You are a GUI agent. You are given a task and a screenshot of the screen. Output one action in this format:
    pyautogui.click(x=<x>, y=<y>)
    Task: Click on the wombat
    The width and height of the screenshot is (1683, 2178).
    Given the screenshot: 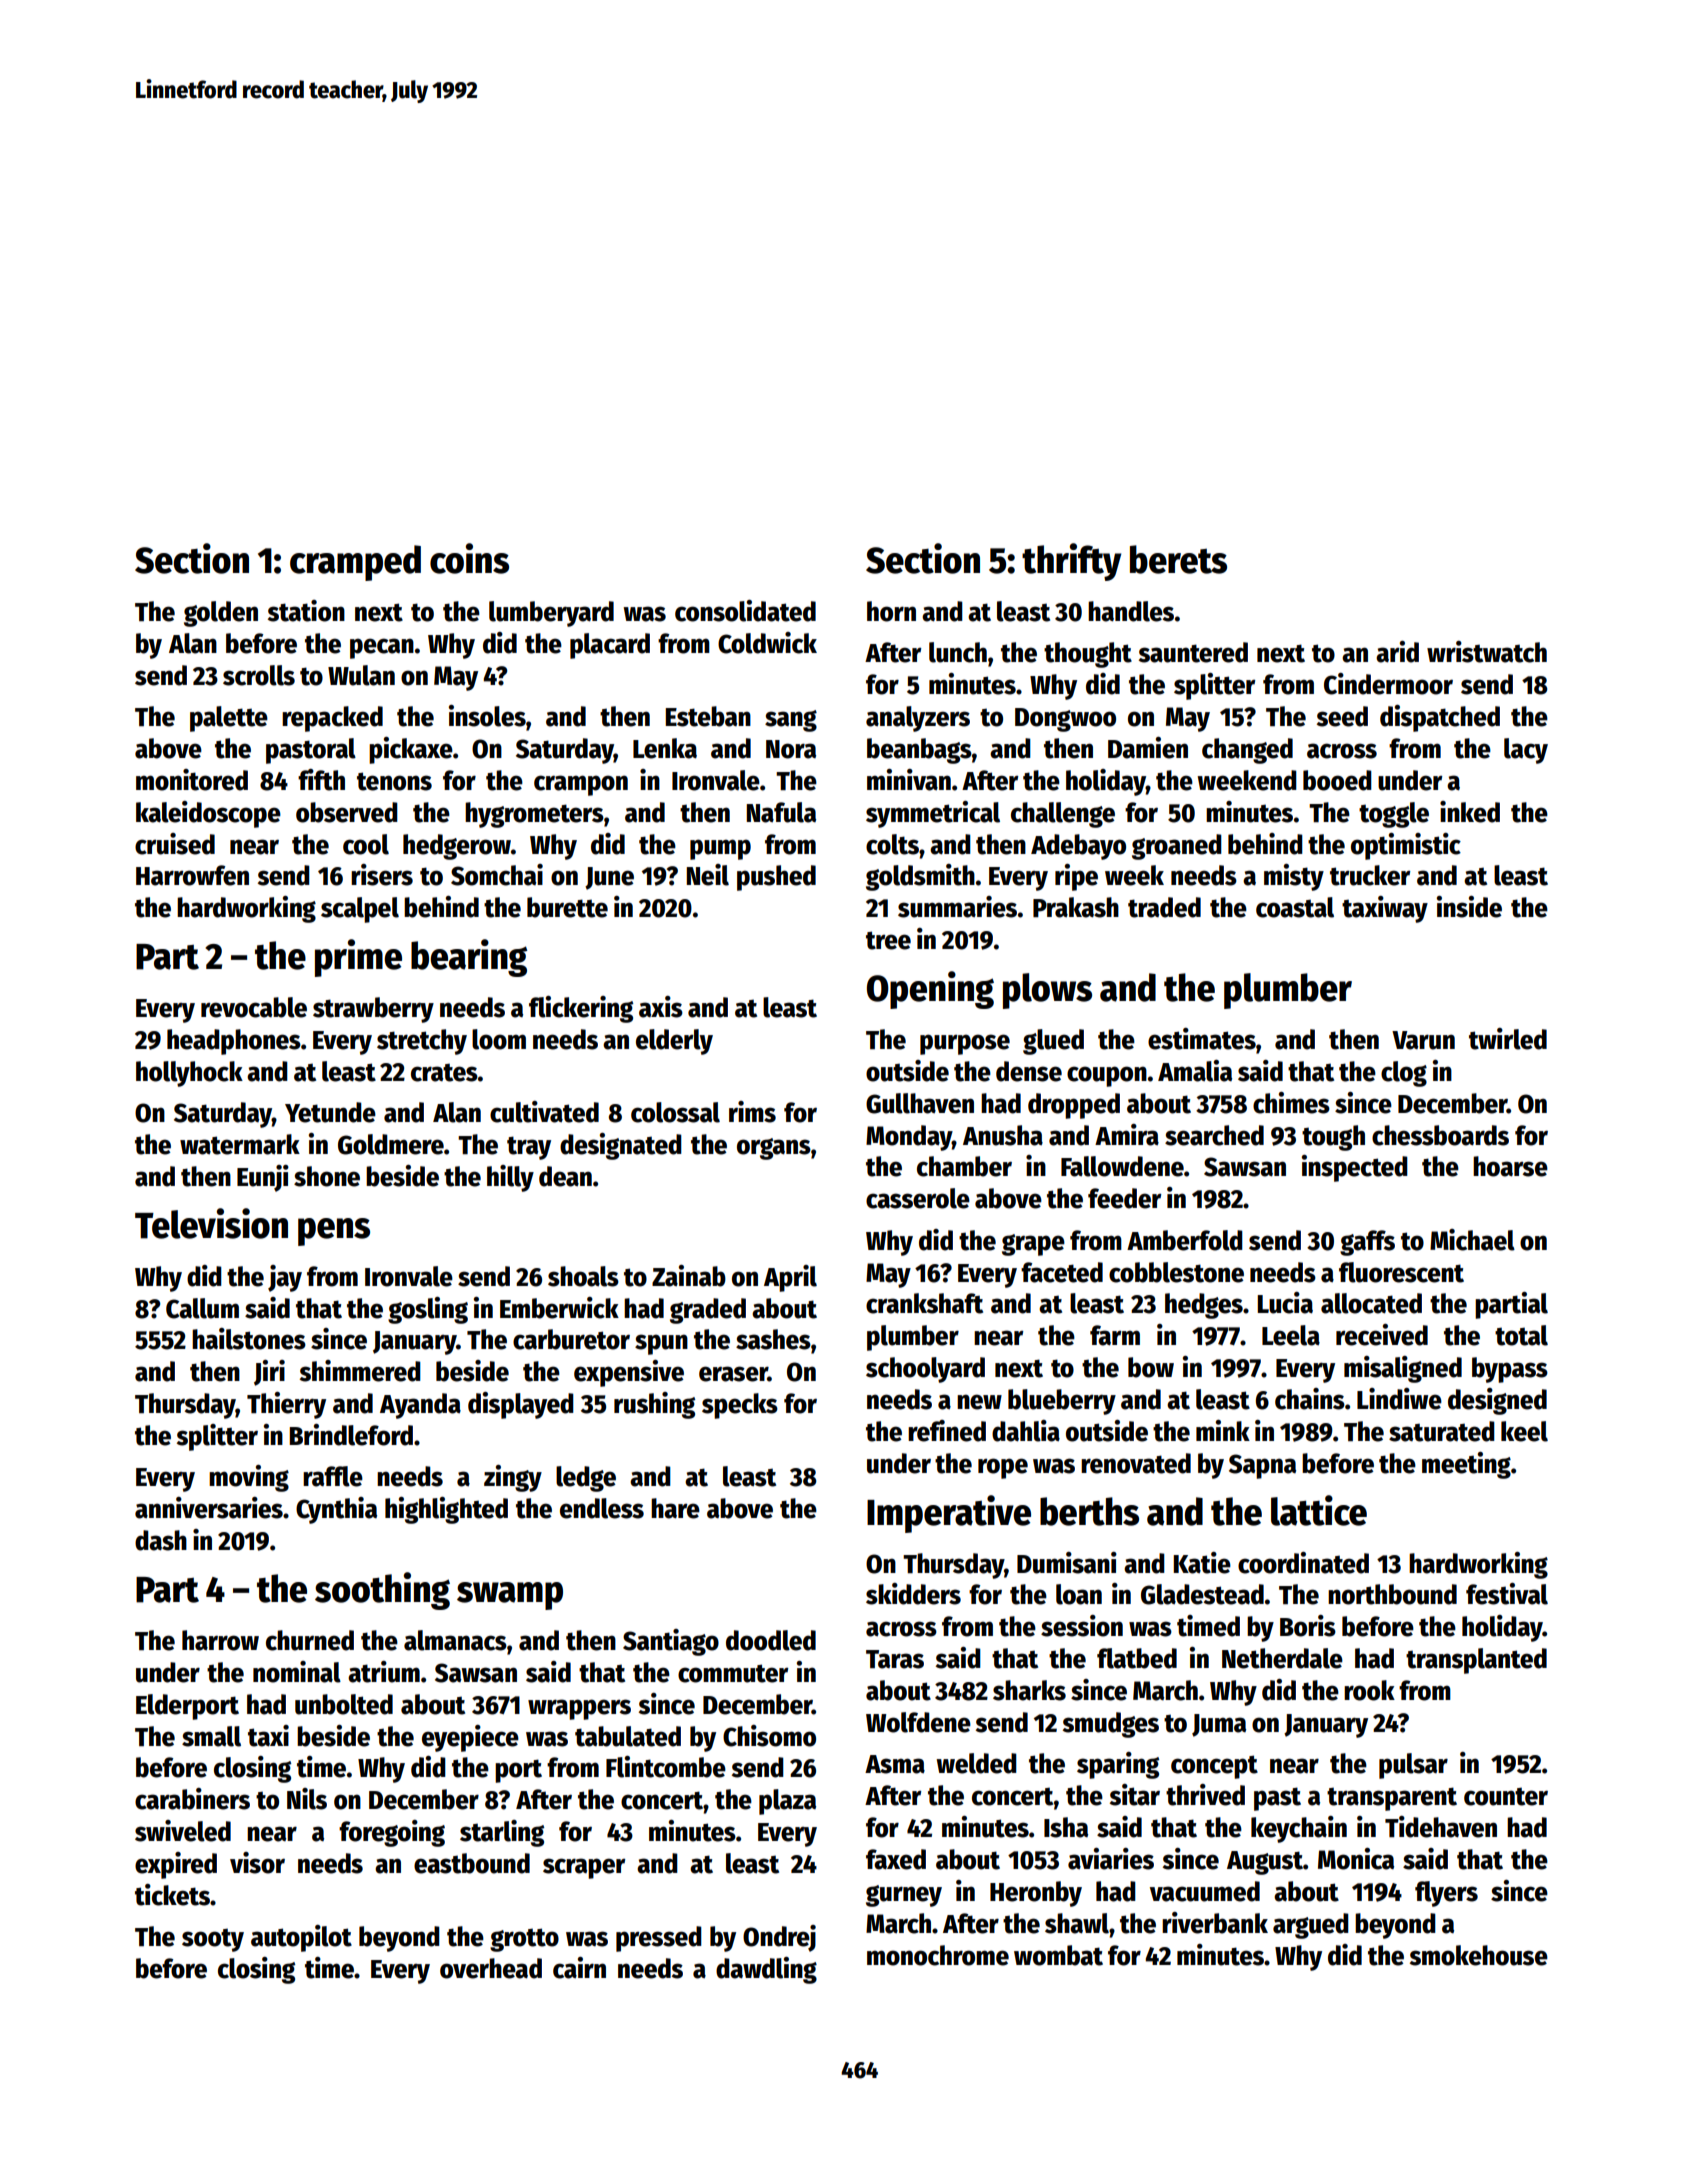 What is the action you would take?
    pyautogui.click(x=1058, y=1955)
